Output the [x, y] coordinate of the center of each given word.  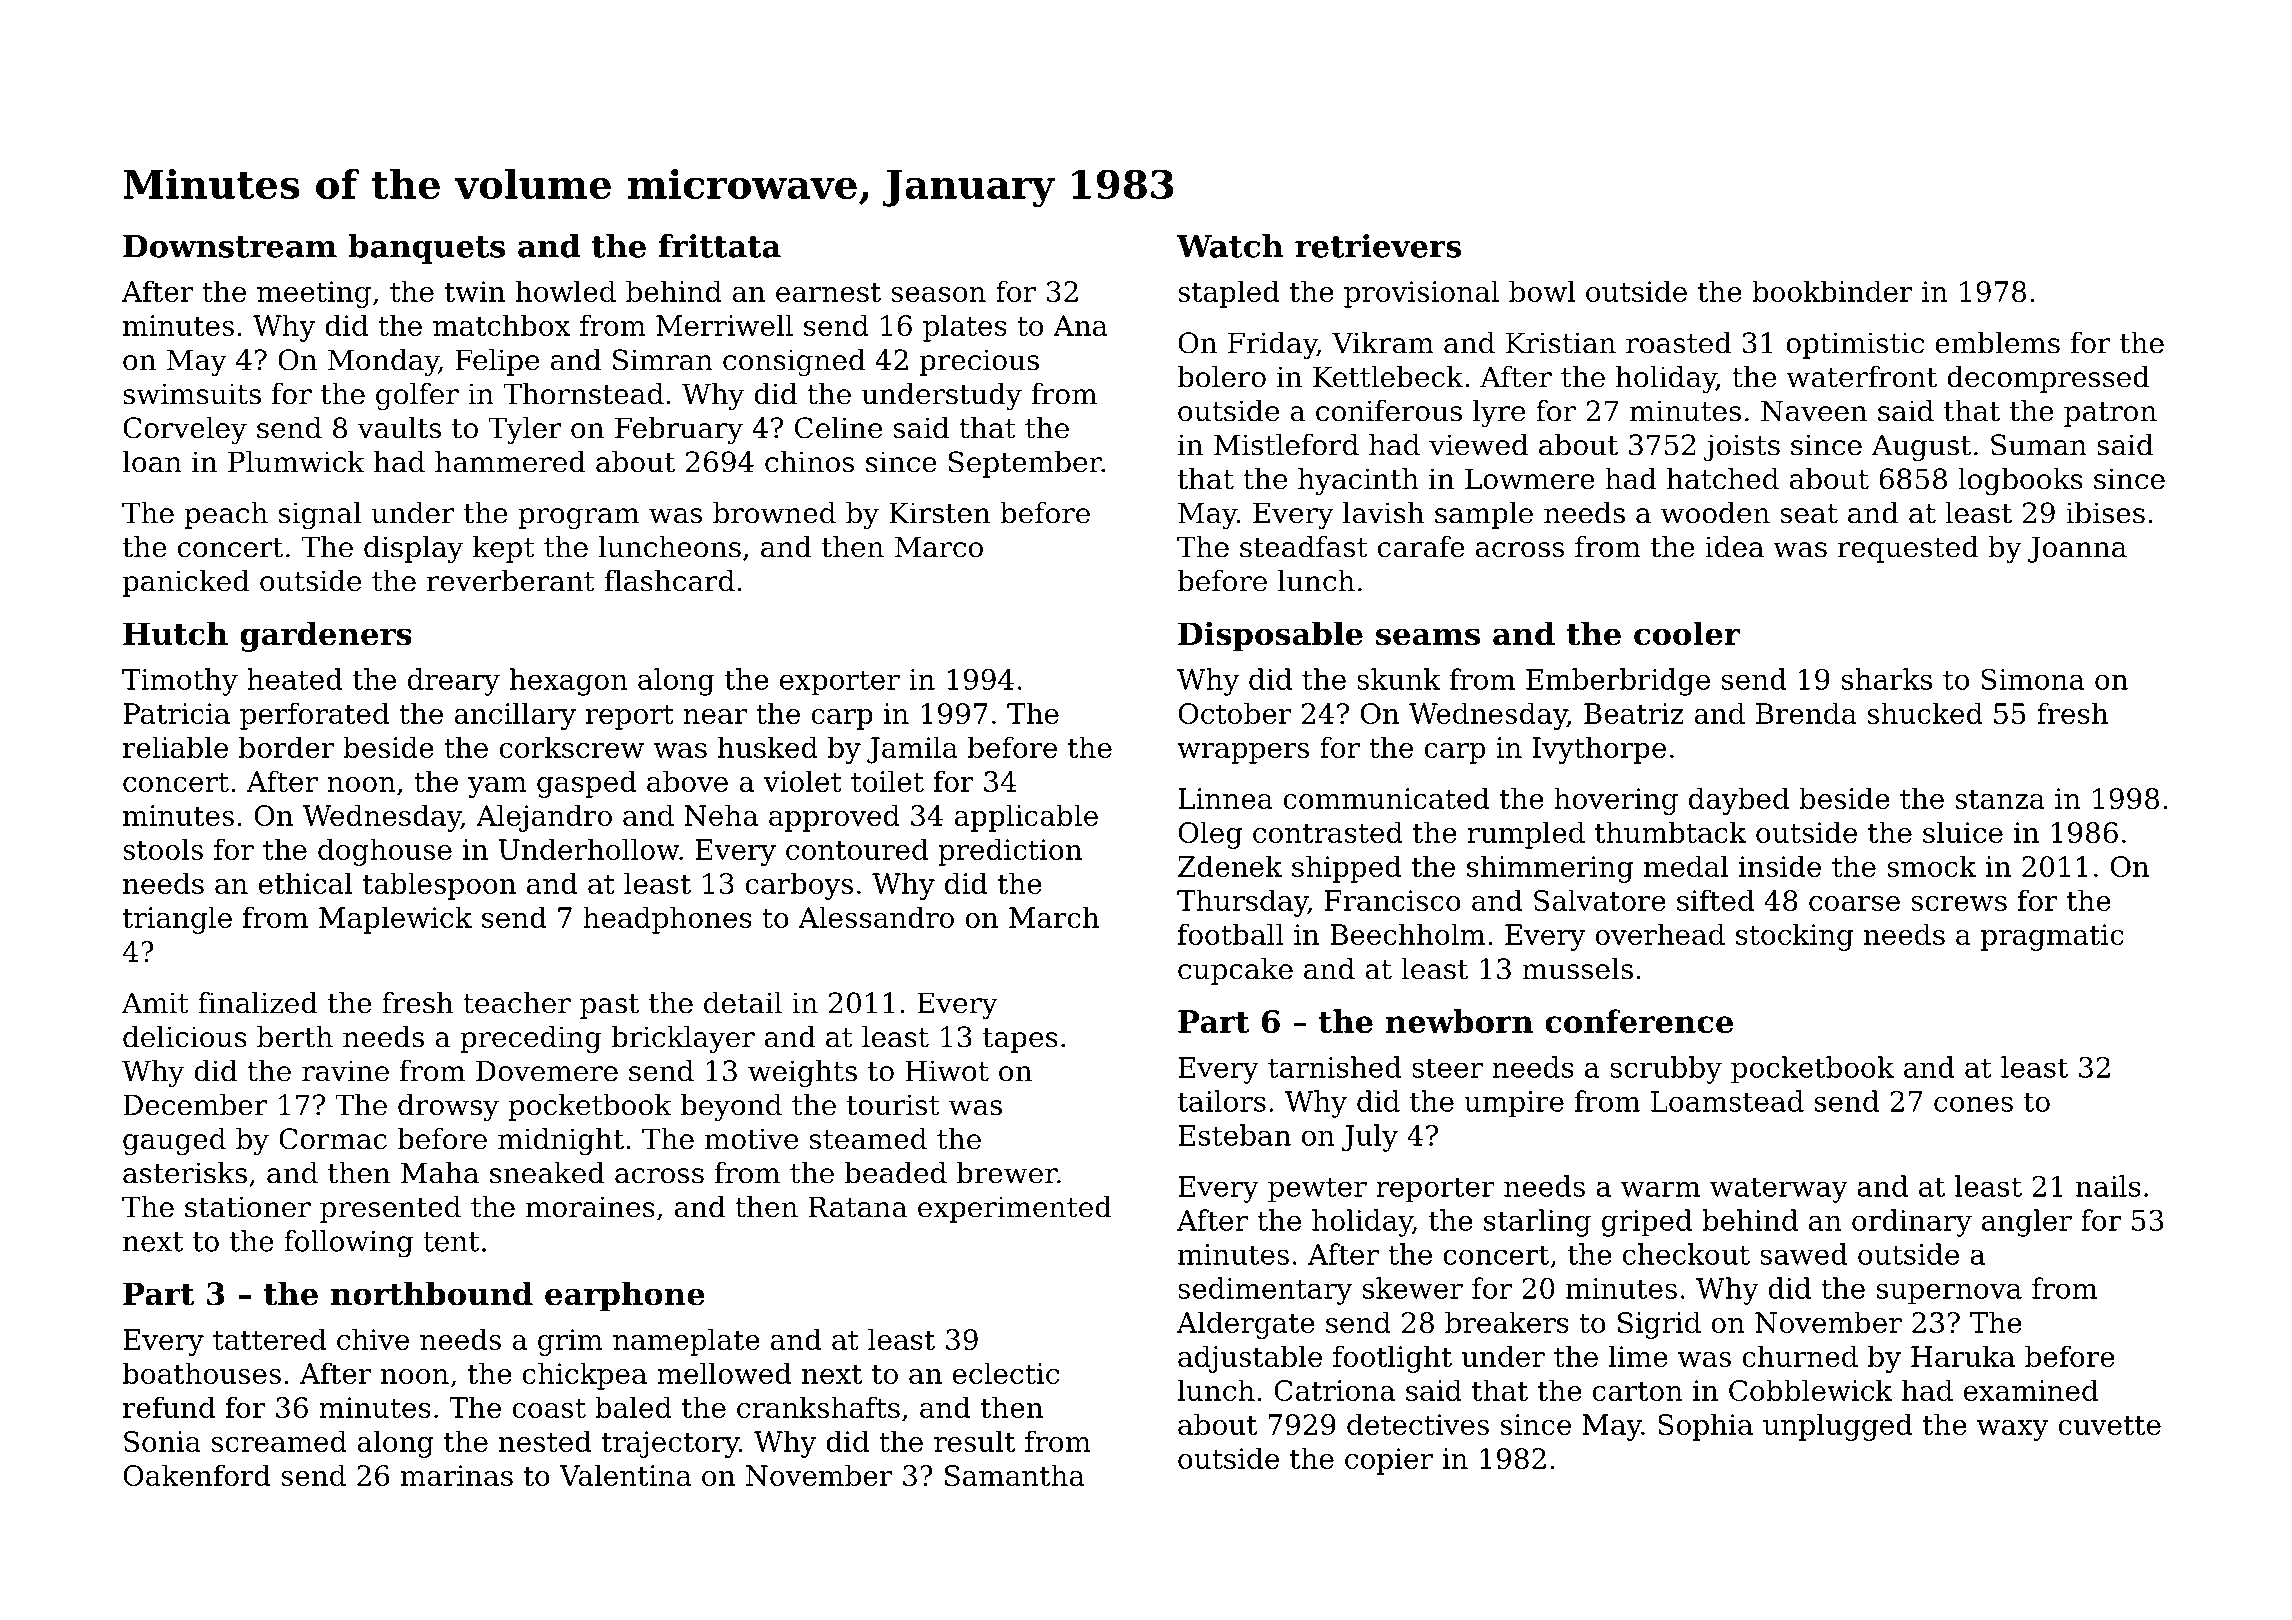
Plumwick [296, 462]
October [1234, 713]
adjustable [1250, 1359]
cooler [1687, 633]
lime [1638, 1356]
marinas [457, 1475]
